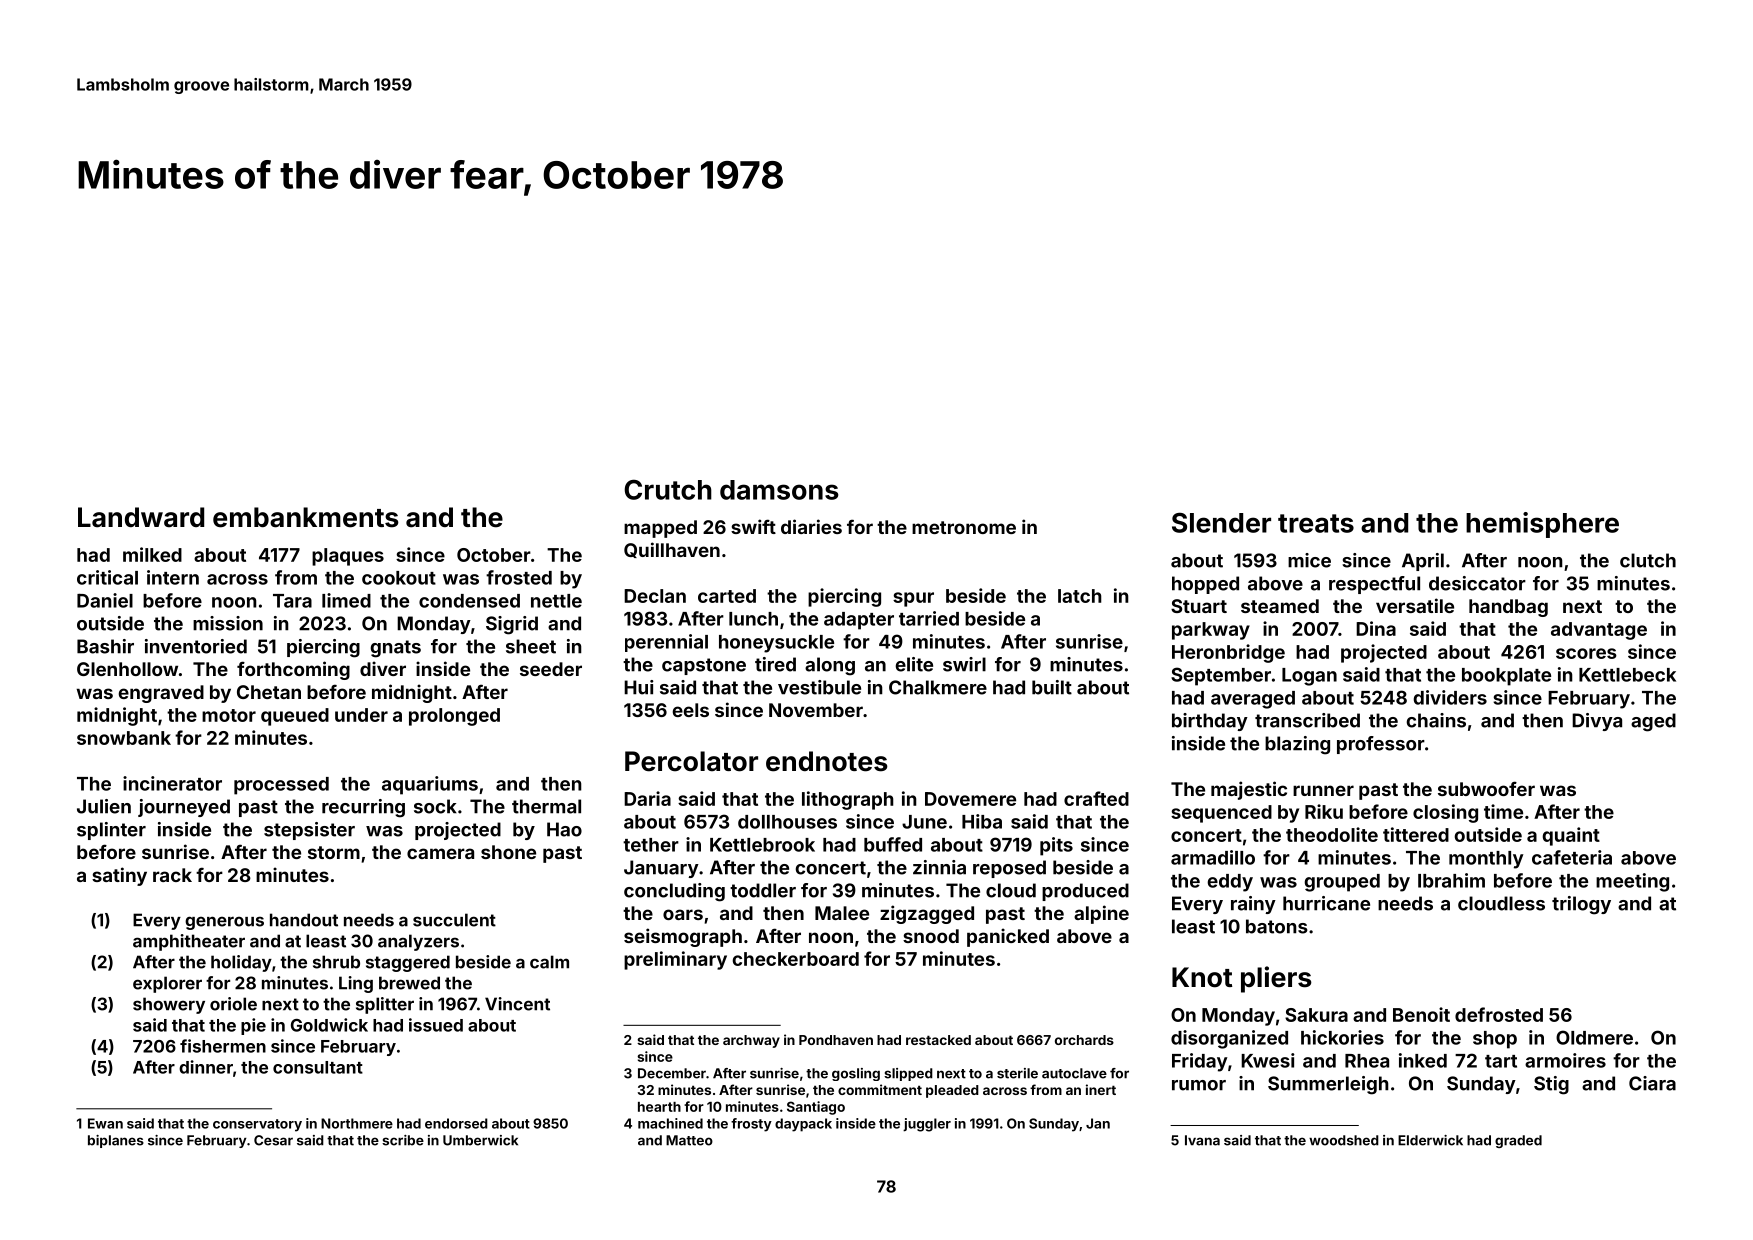 The height and width of the screenshot is (1240, 1753). What do you see at coordinates (440, 853) in the screenshot?
I see `camera` at bounding box center [440, 853].
